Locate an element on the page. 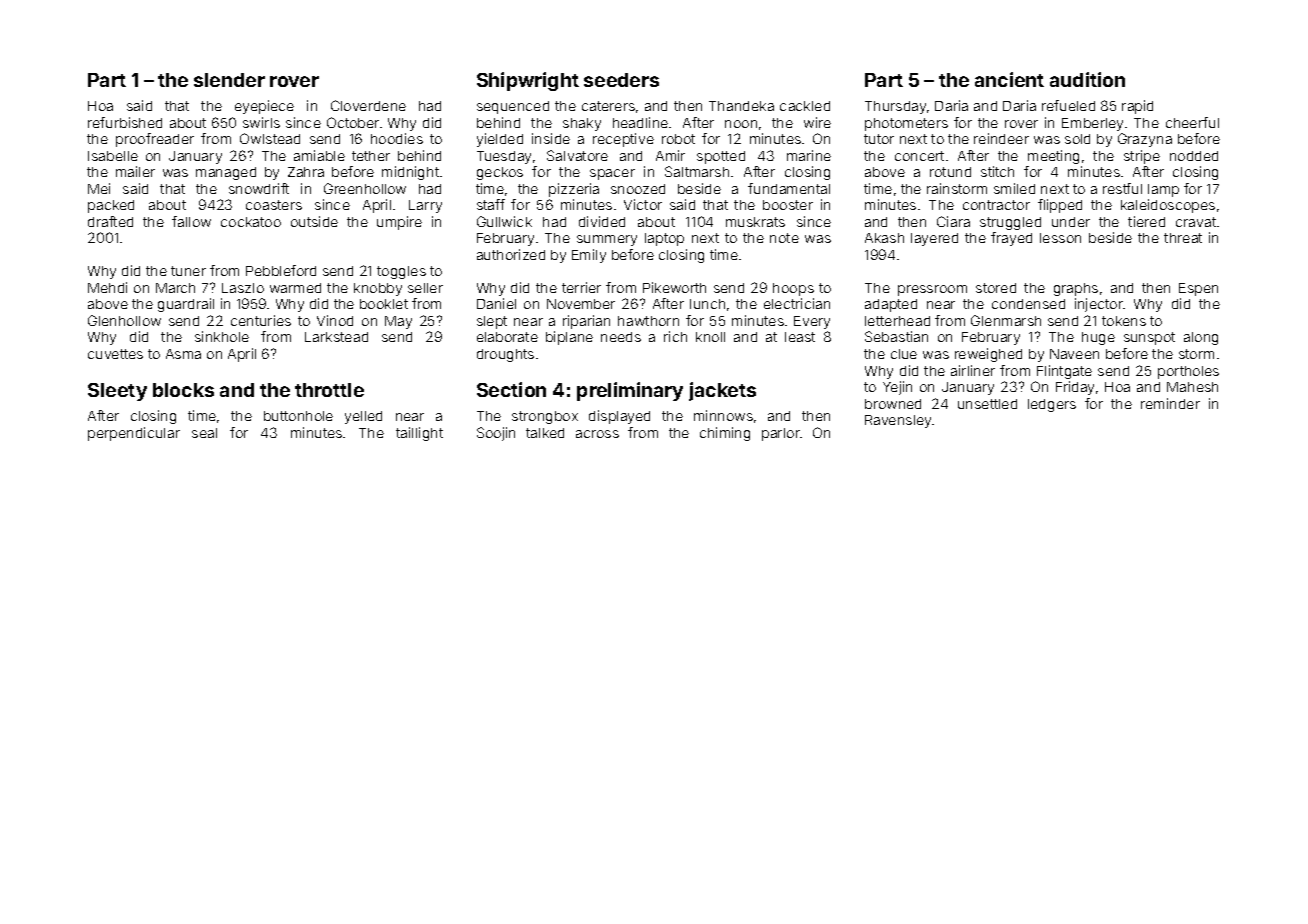  seal is located at coordinates (204, 433).
